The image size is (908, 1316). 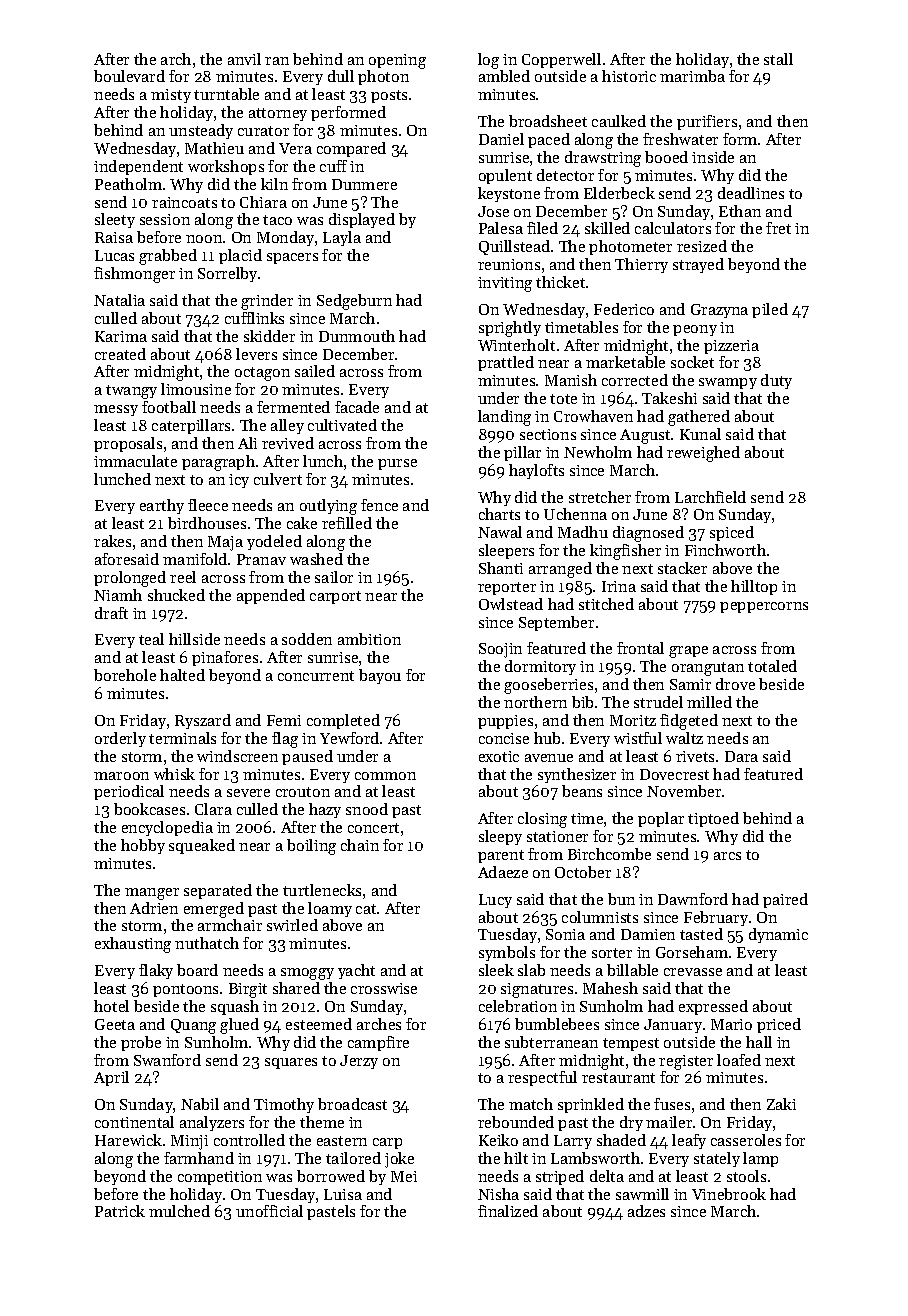 What do you see at coordinates (134, 1122) in the page?
I see `continental` at bounding box center [134, 1122].
